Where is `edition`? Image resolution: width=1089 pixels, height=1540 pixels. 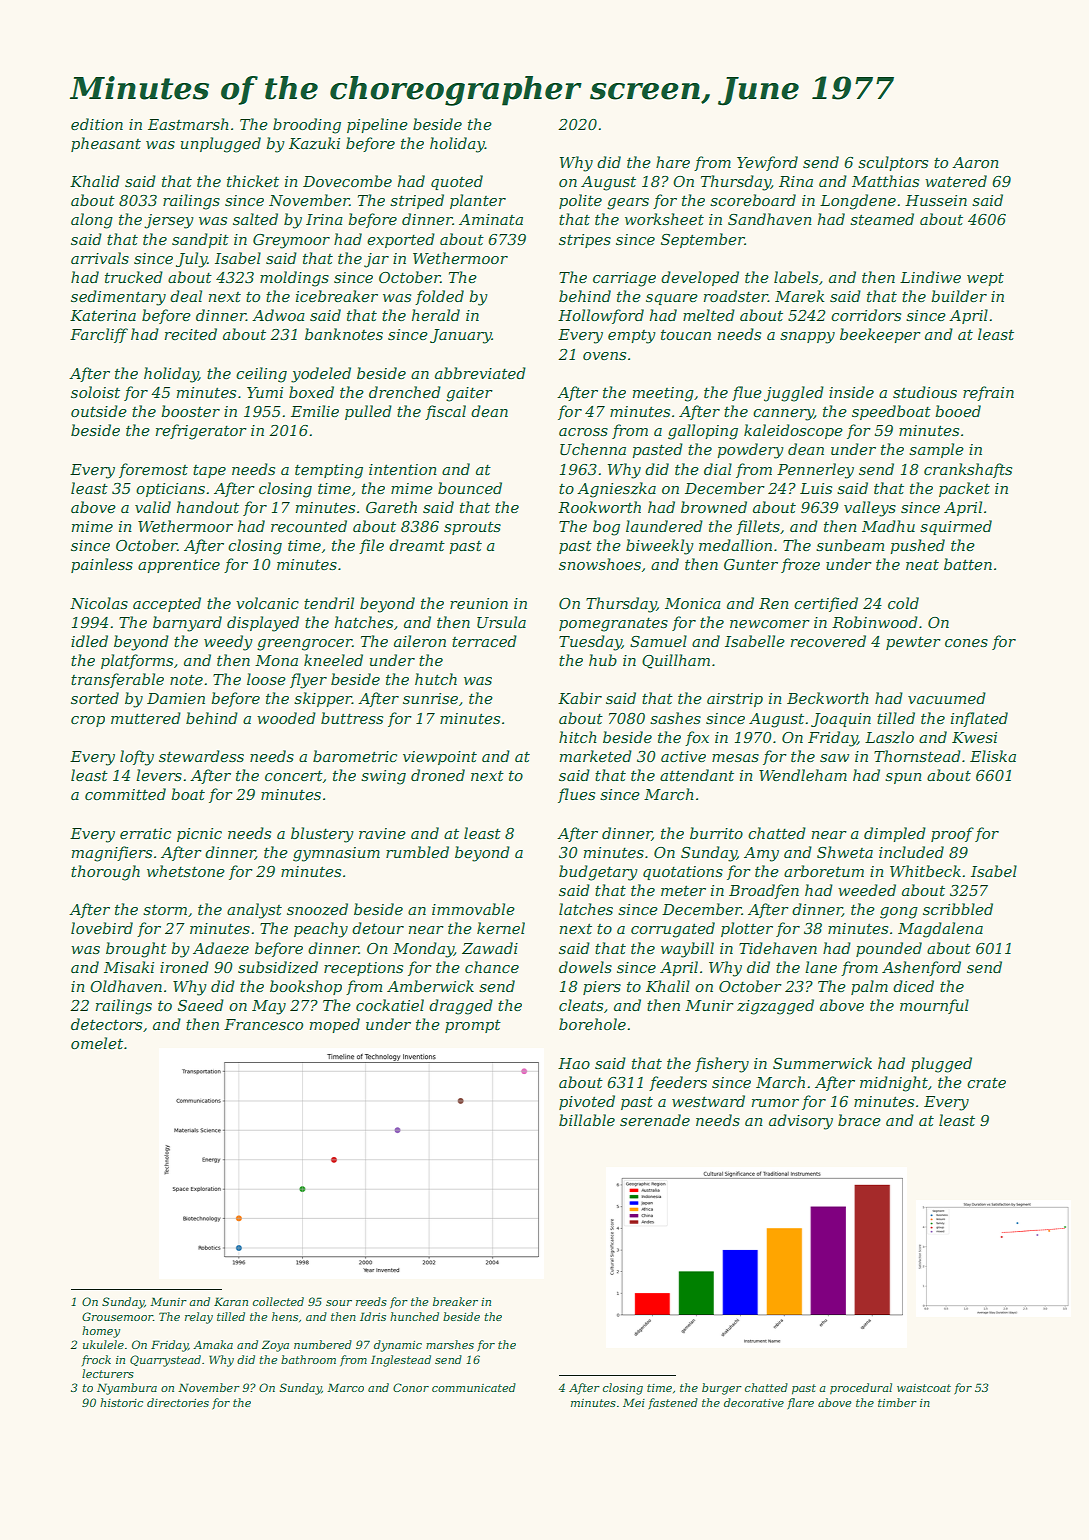 edition is located at coordinates (97, 124).
